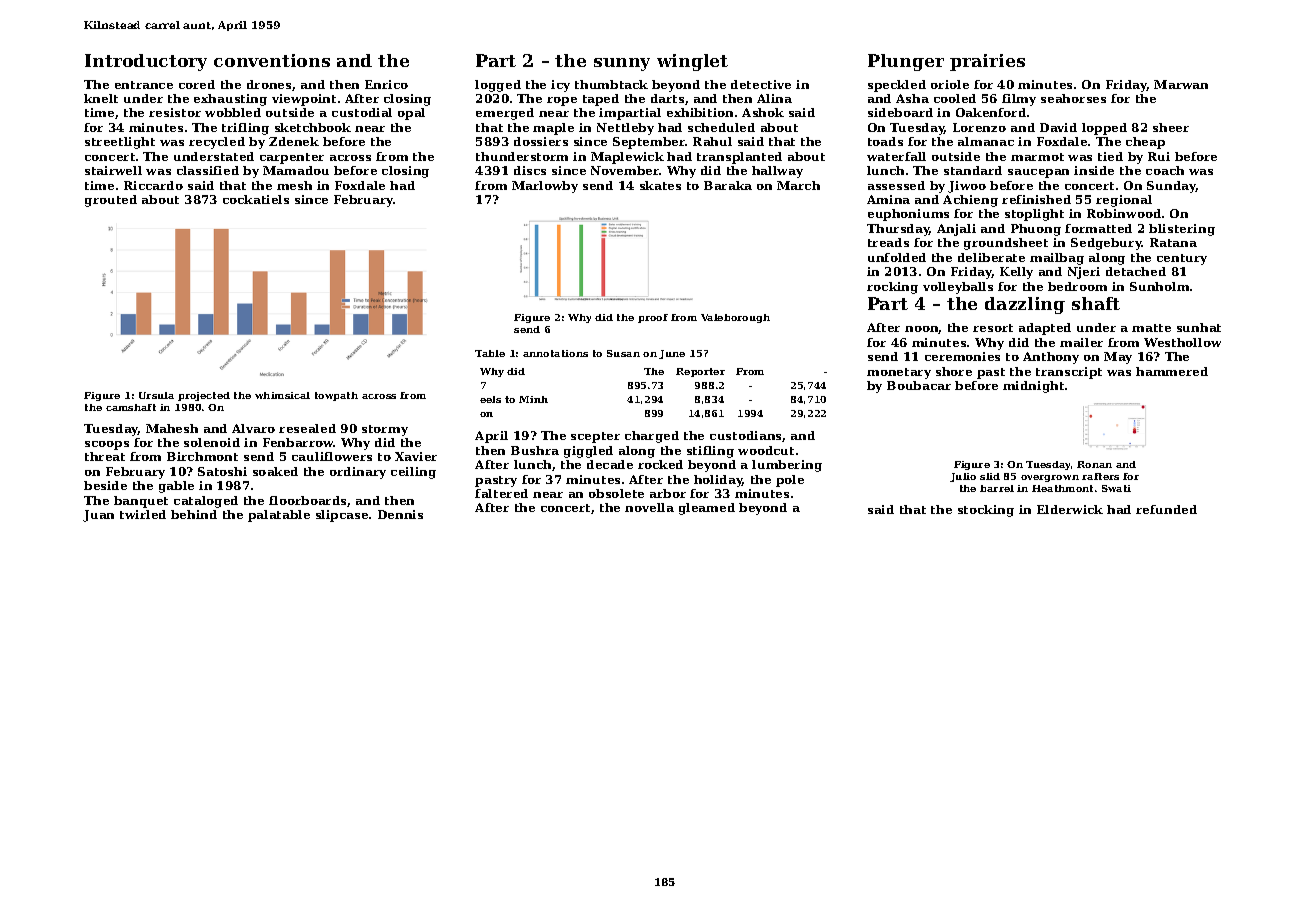  What do you see at coordinates (1181, 84) in the image?
I see `Marwan` at bounding box center [1181, 84].
